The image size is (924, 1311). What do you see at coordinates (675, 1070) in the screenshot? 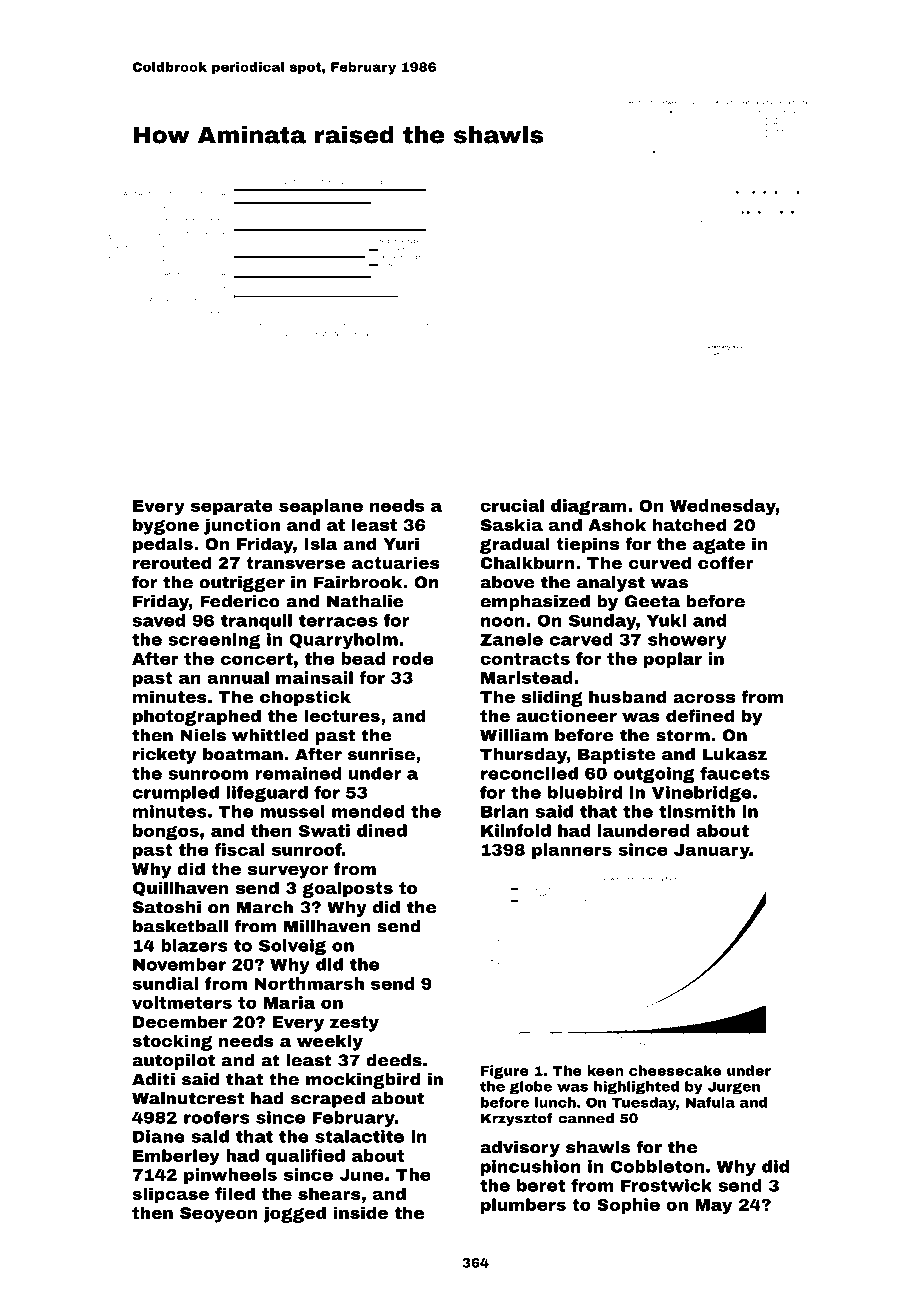
I see `cheesecake` at bounding box center [675, 1070].
